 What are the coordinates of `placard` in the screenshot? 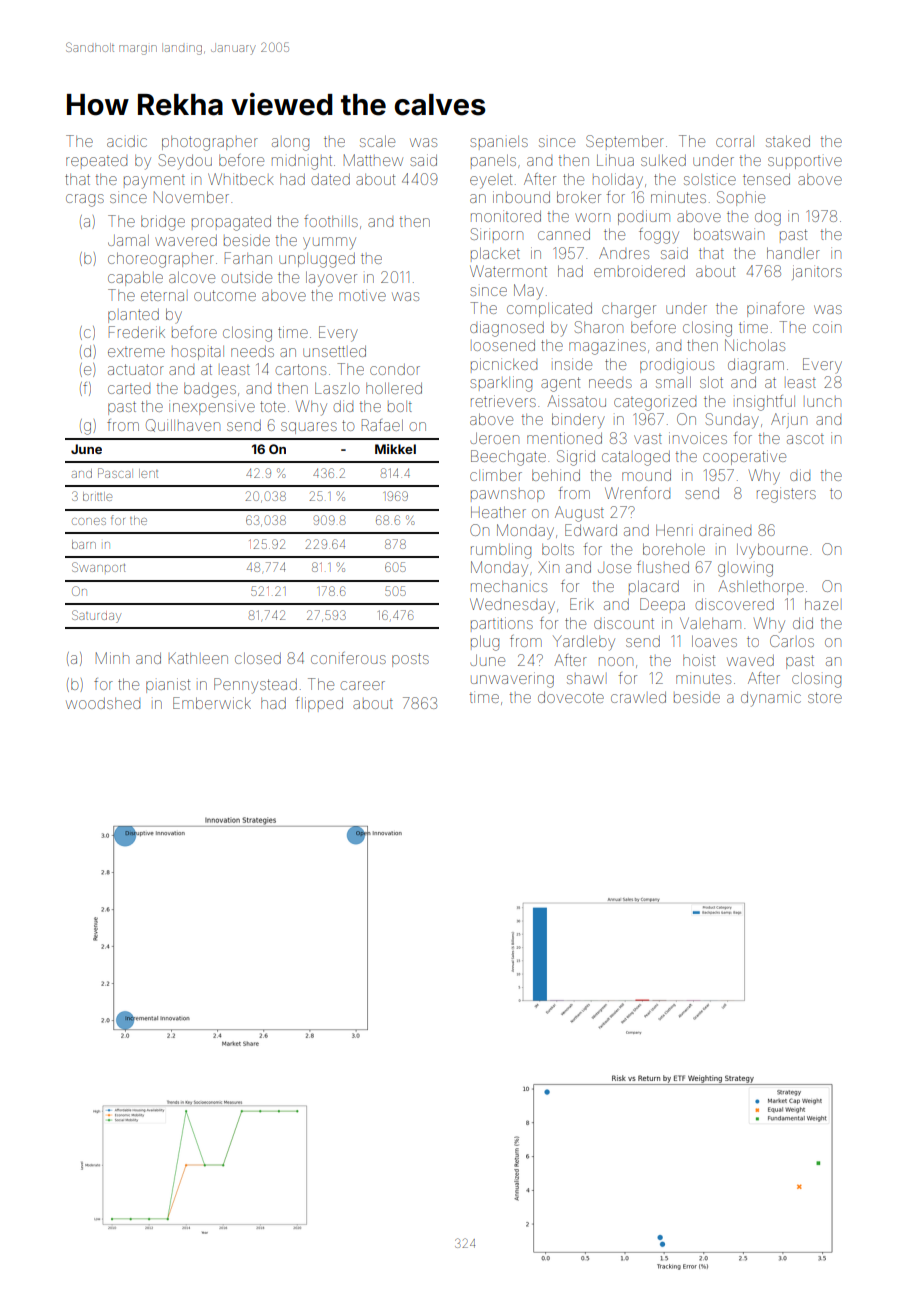 It's located at (654, 586).
